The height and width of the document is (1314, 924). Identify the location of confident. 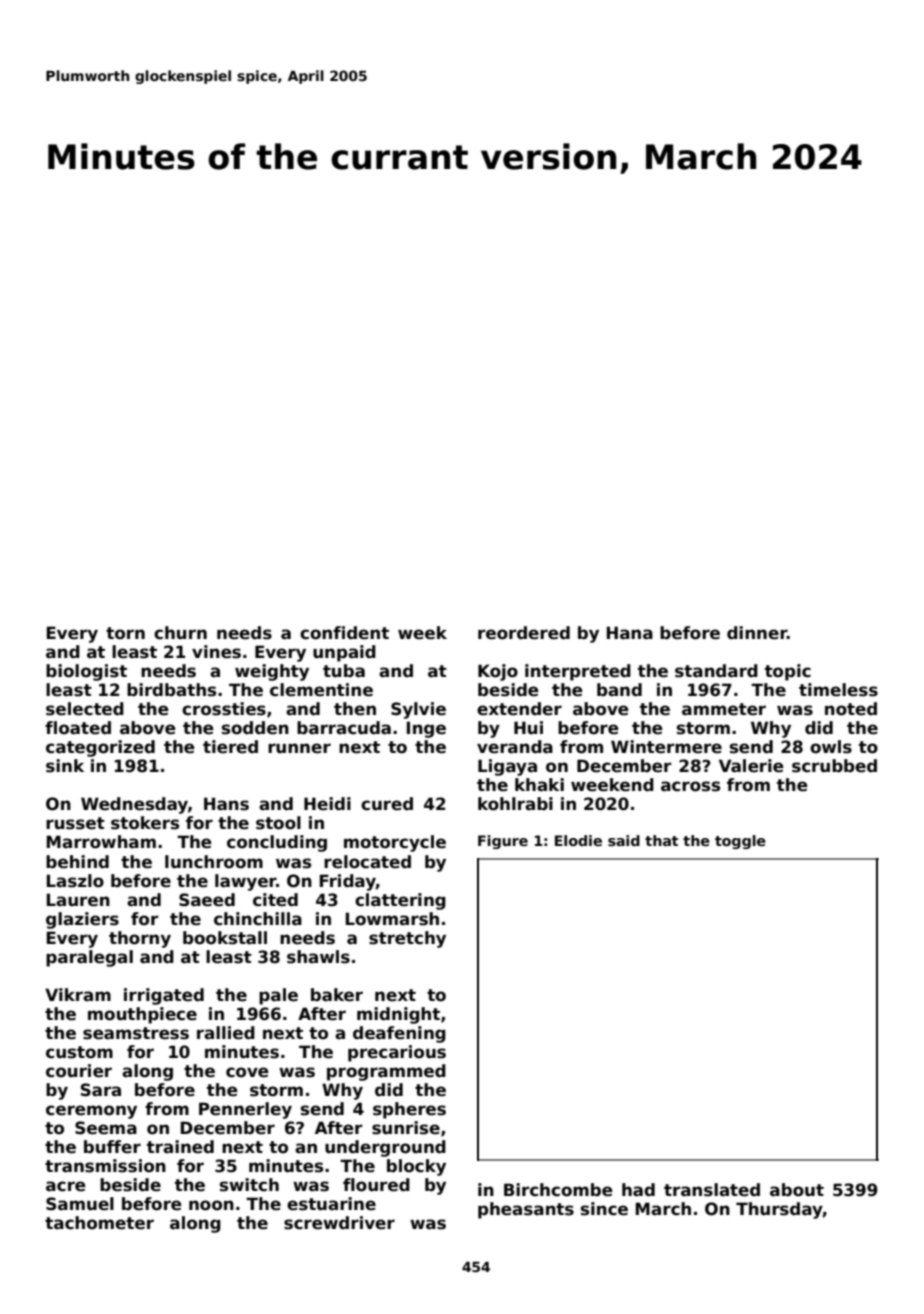
(344, 633).
